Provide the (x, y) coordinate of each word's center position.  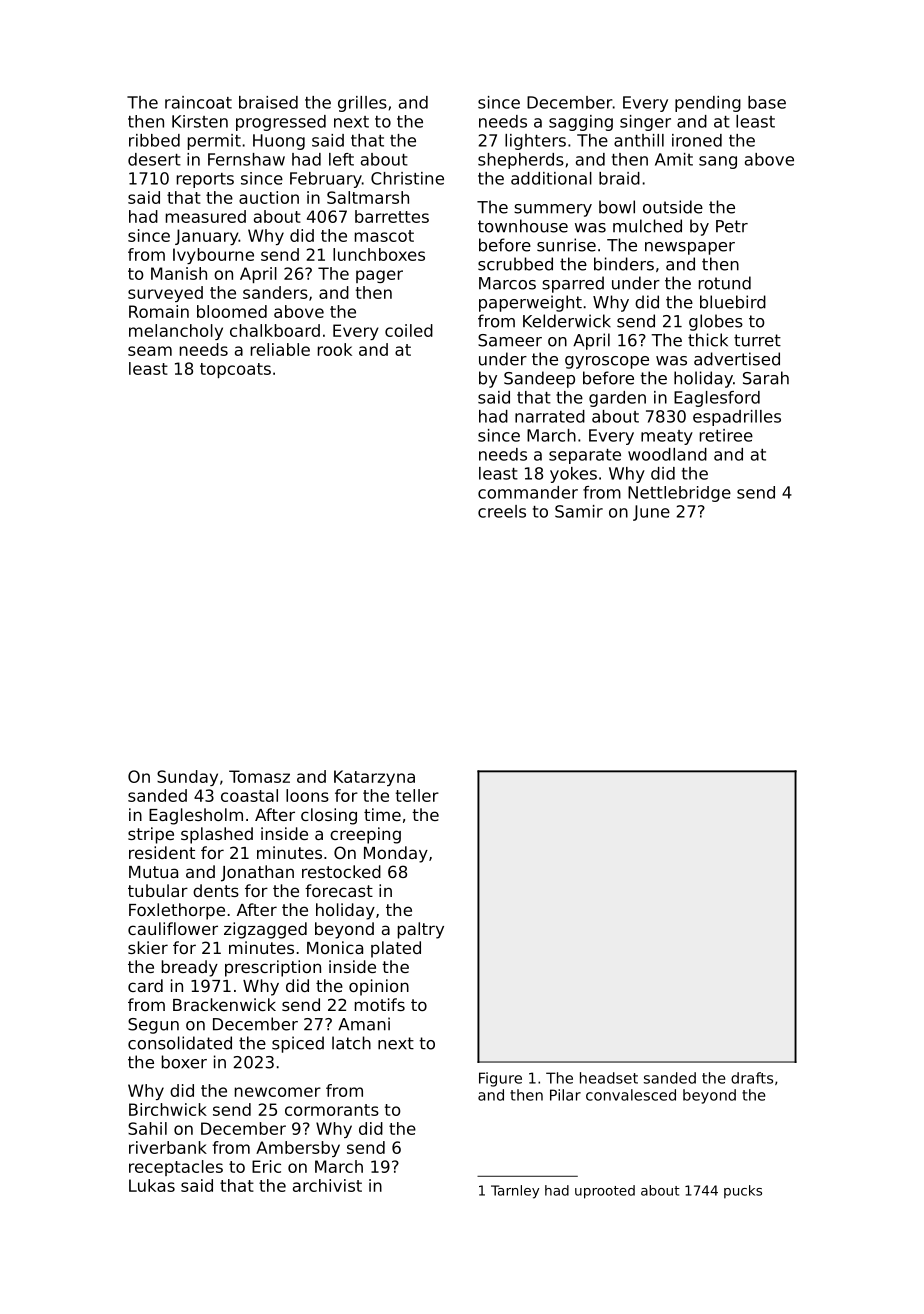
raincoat (198, 102)
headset (609, 1078)
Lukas (152, 1185)
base (767, 102)
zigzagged (265, 930)
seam (150, 351)
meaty (667, 437)
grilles (362, 104)
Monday (396, 854)
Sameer (510, 340)
